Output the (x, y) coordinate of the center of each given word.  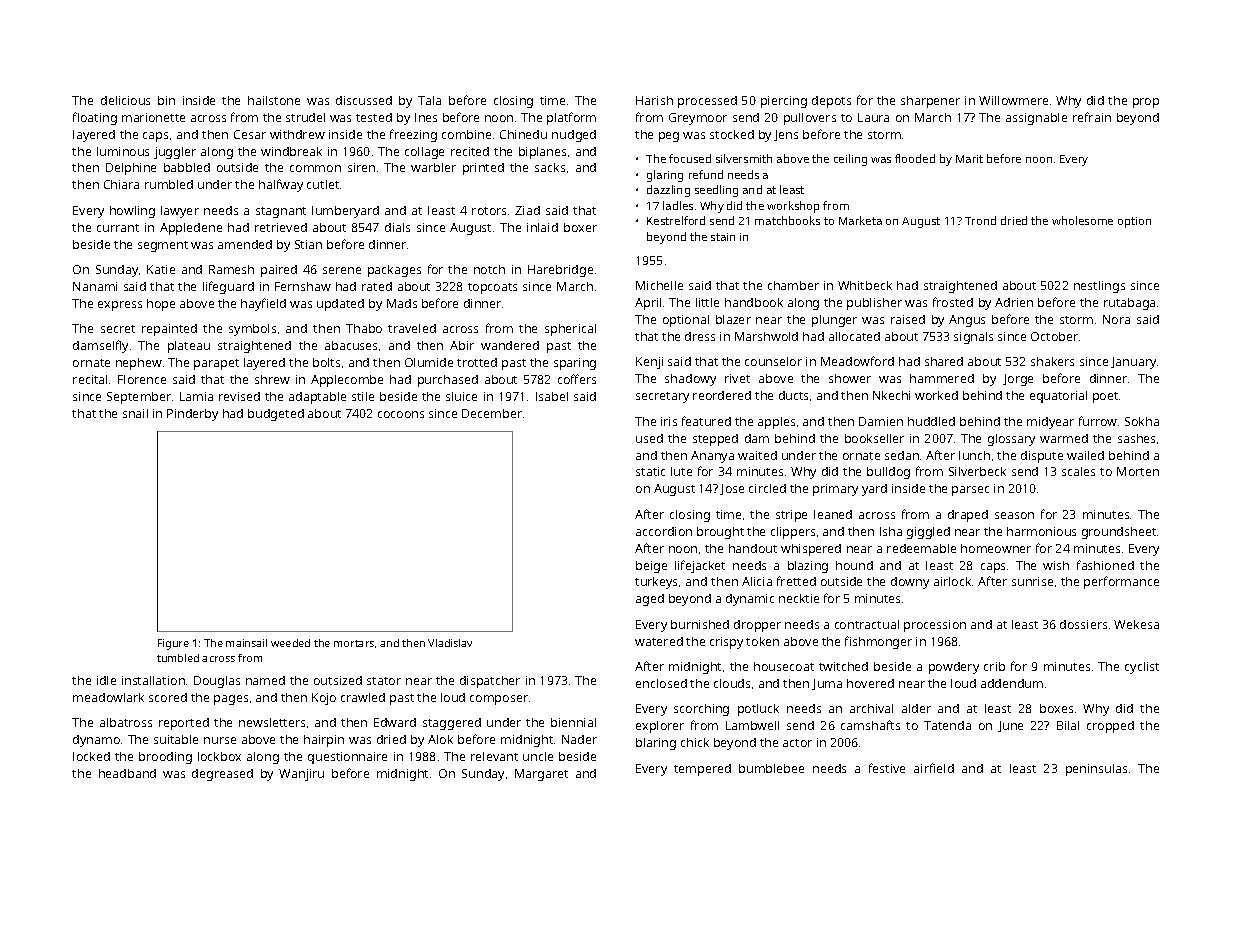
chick (695, 742)
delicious (125, 100)
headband (127, 773)
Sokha (1142, 421)
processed (707, 102)
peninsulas (1096, 770)
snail (135, 413)
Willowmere (1013, 100)
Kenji (649, 363)
